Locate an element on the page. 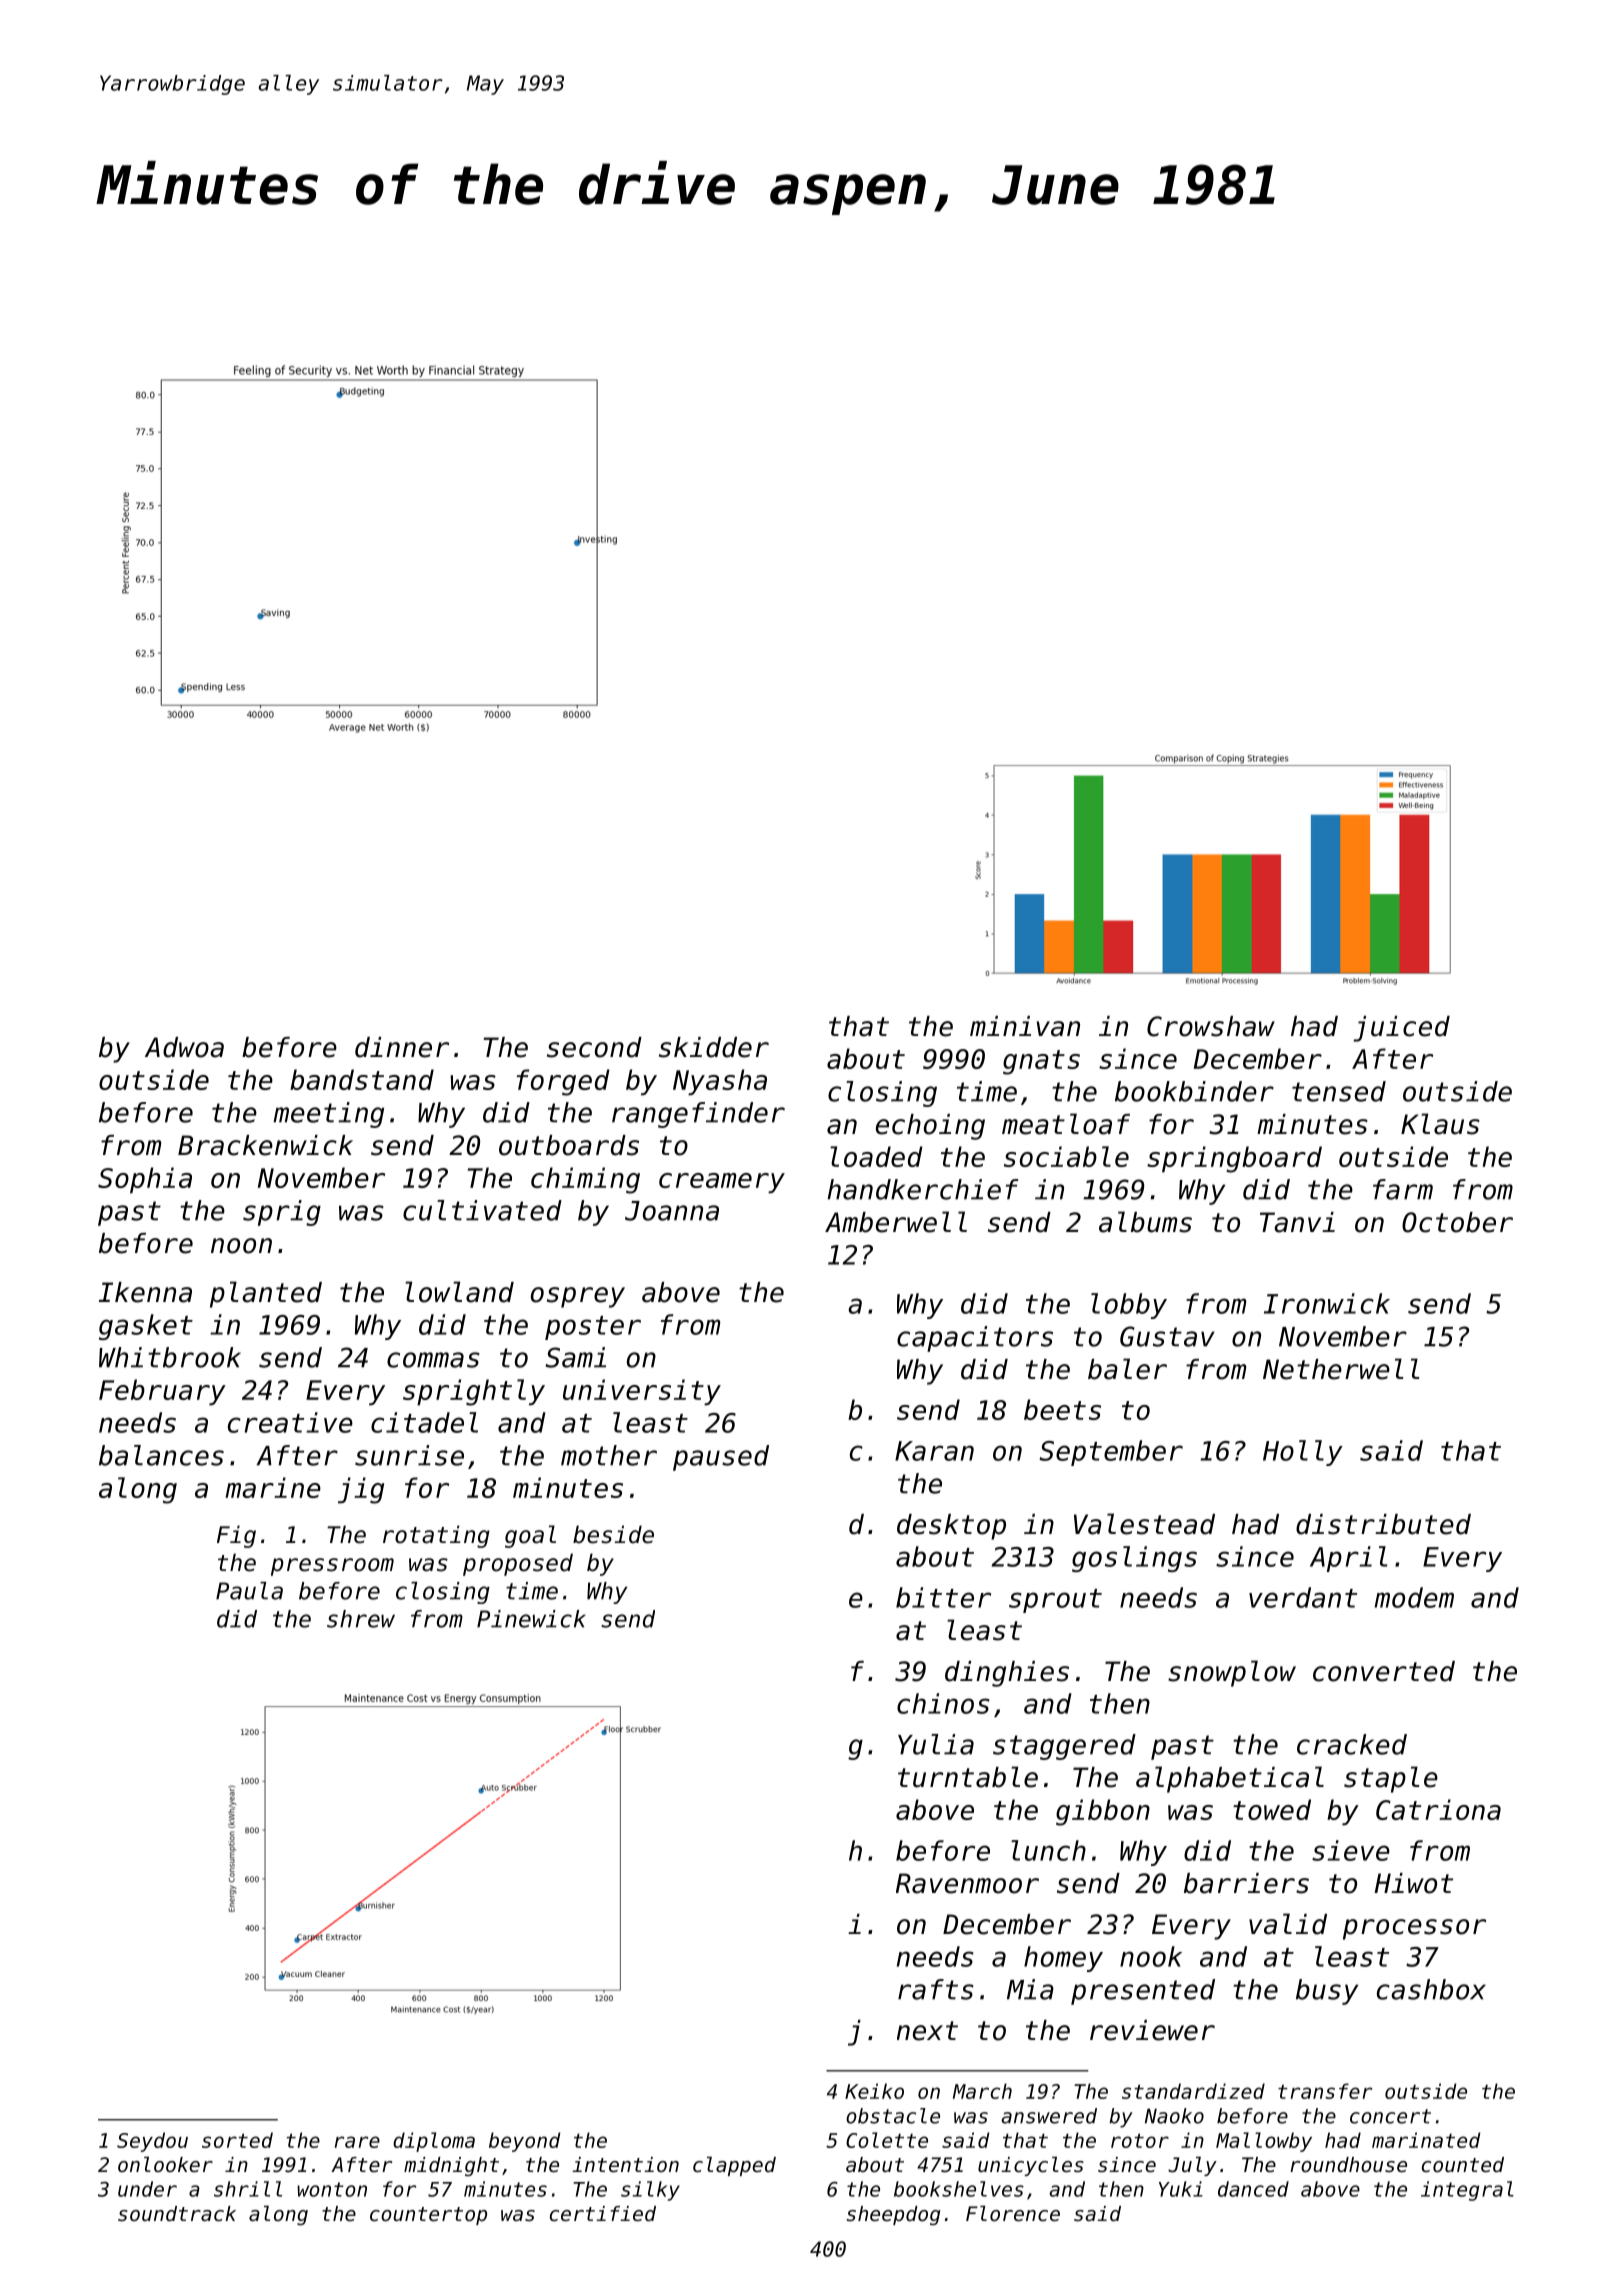  Holly is located at coordinates (1303, 1453).
